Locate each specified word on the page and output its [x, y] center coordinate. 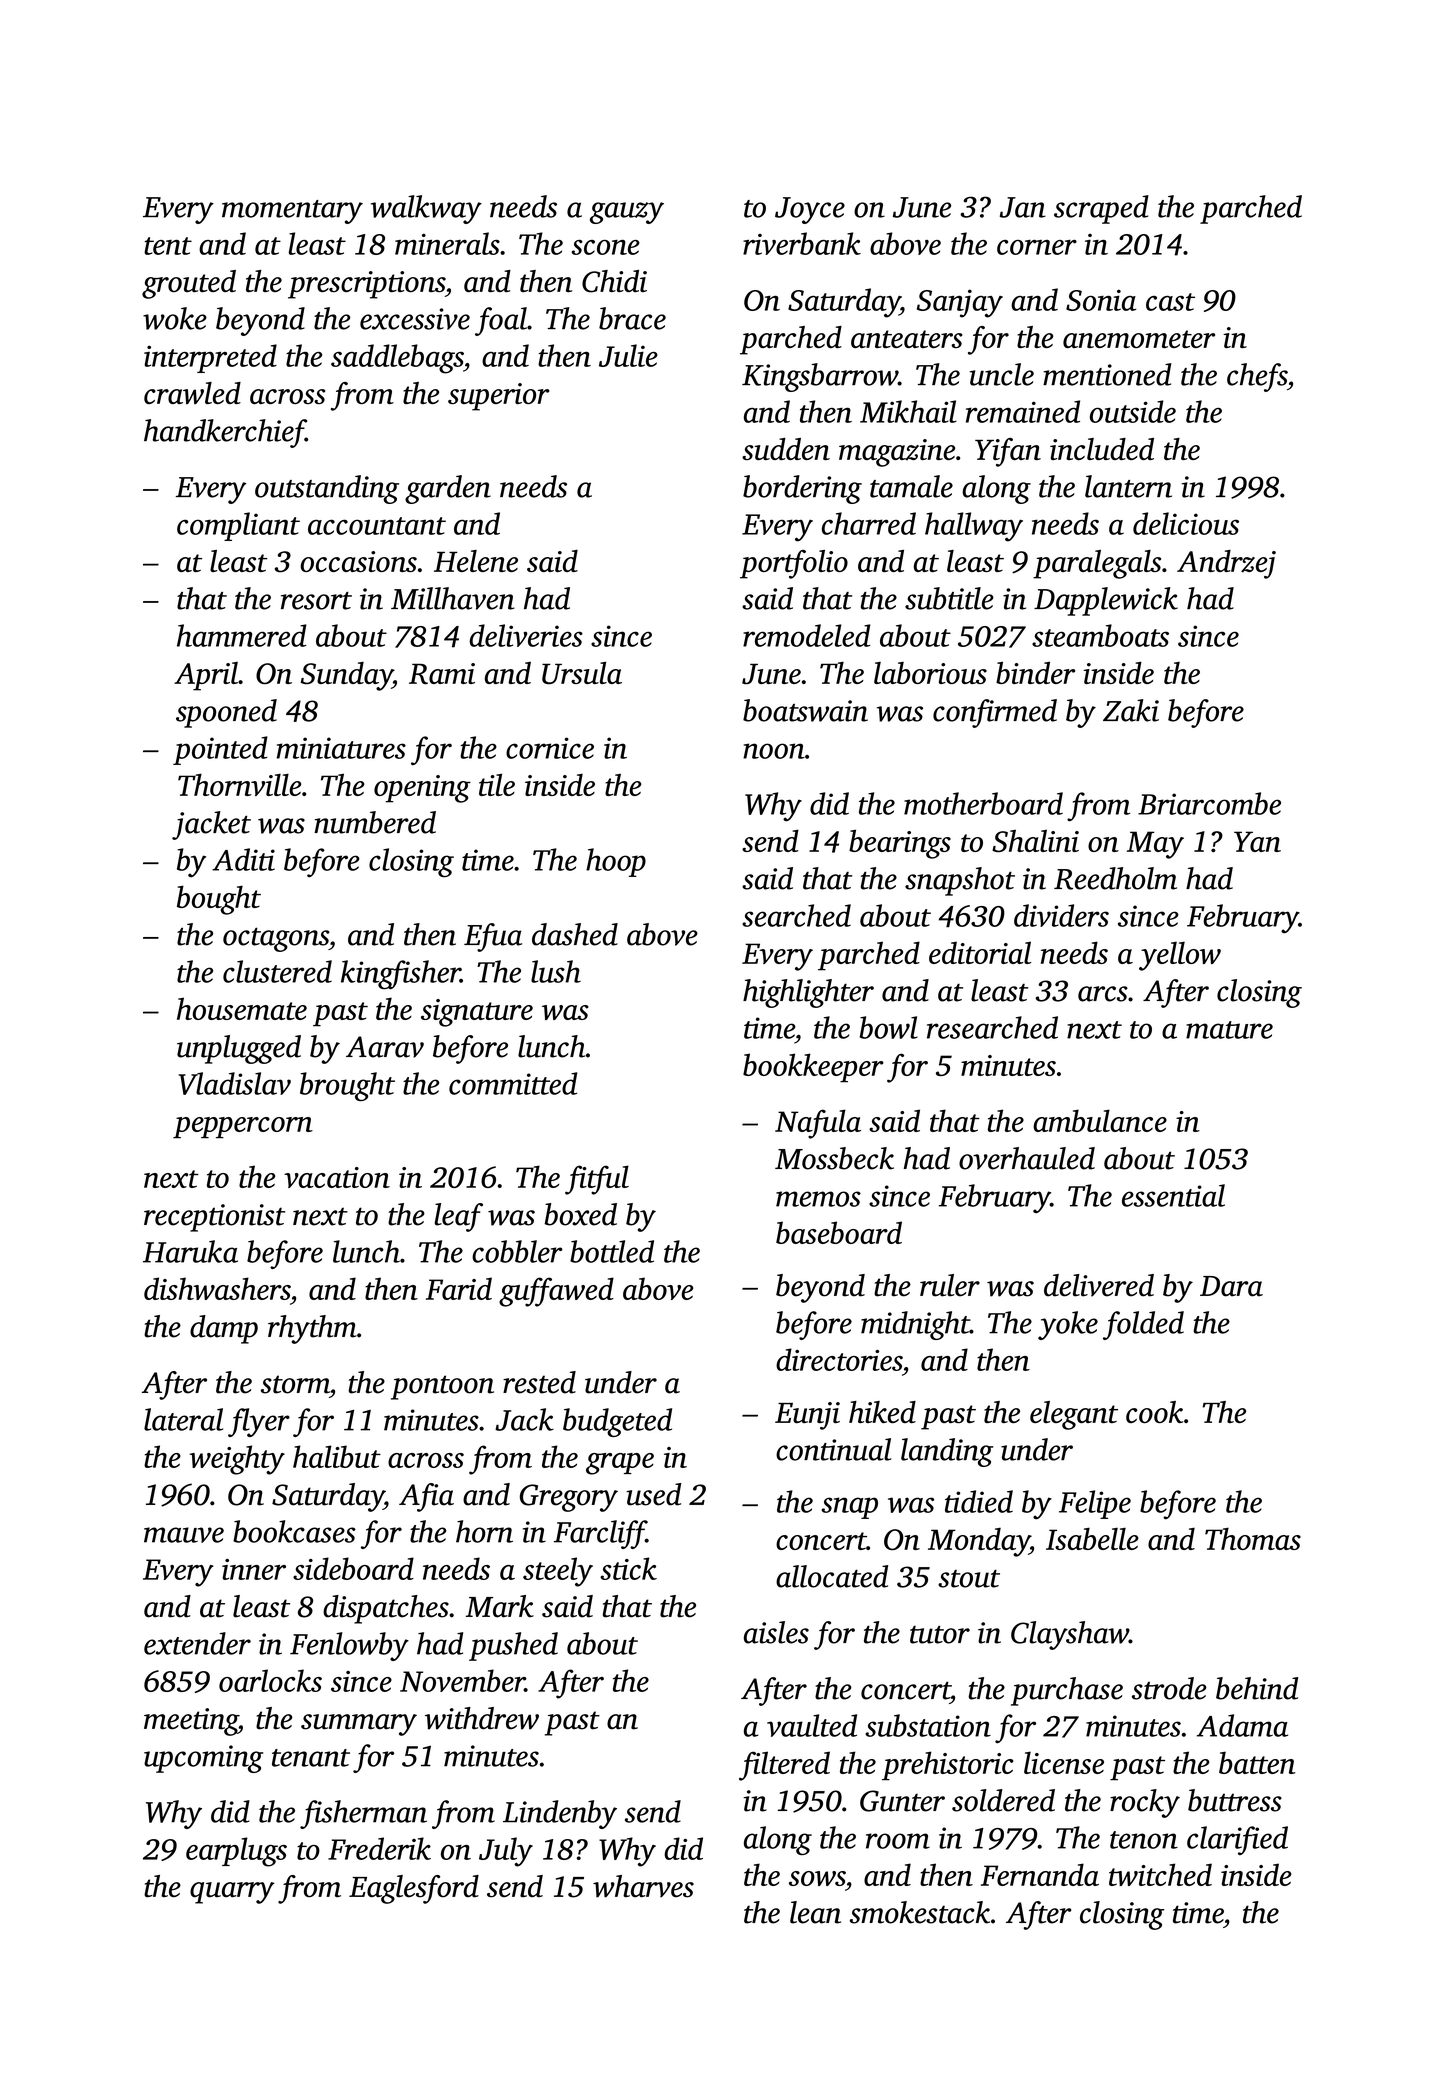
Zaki [1131, 710]
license [1064, 1762]
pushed [513, 1646]
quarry [232, 1893]
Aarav [385, 1047]
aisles [776, 1632]
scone [605, 247]
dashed [575, 934]
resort [316, 601]
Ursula [582, 673]
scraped [1101, 209]
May [1155, 845]
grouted [189, 284]
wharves [643, 1886]
